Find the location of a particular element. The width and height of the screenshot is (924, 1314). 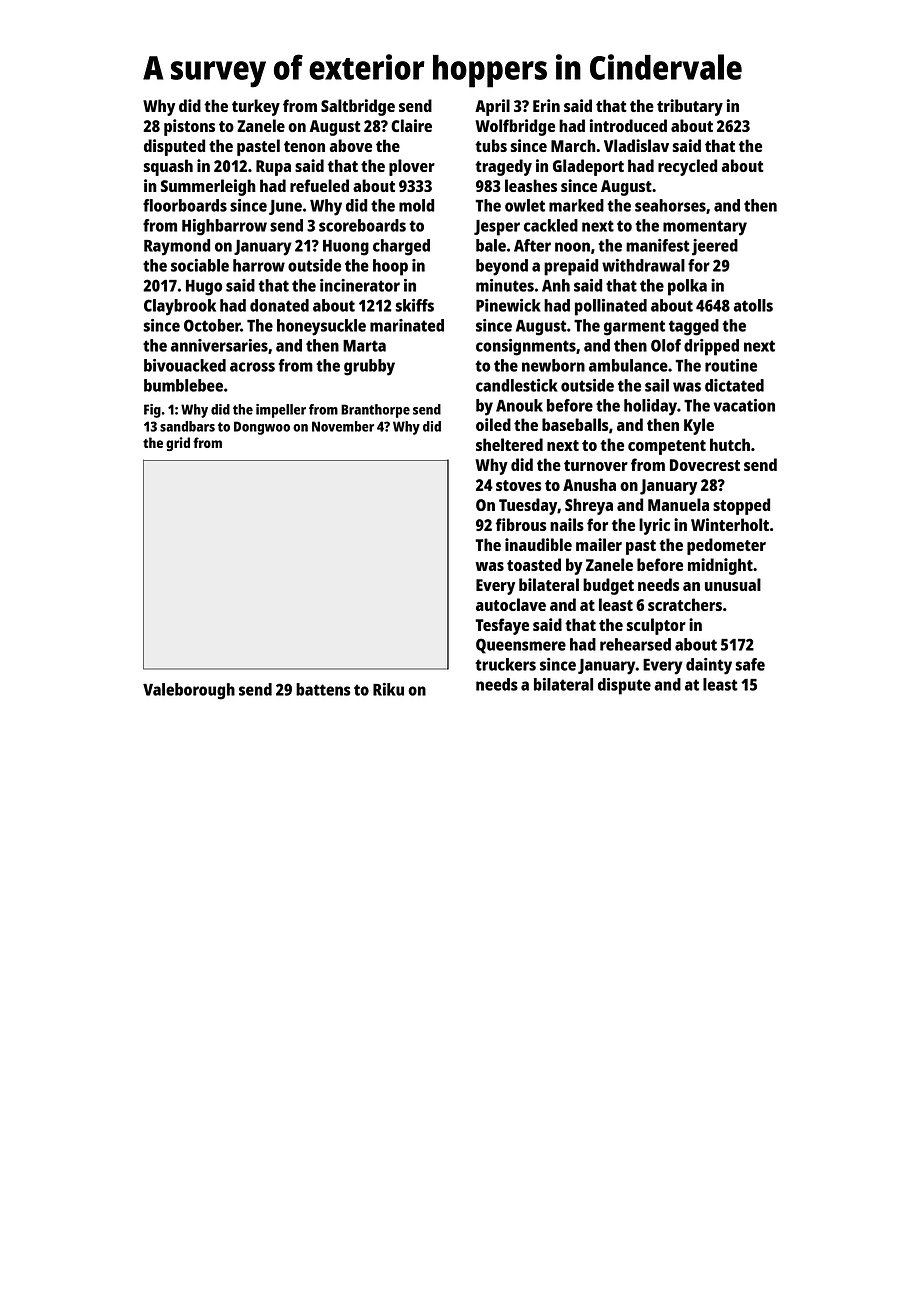

Claybrook is located at coordinates (180, 307).
